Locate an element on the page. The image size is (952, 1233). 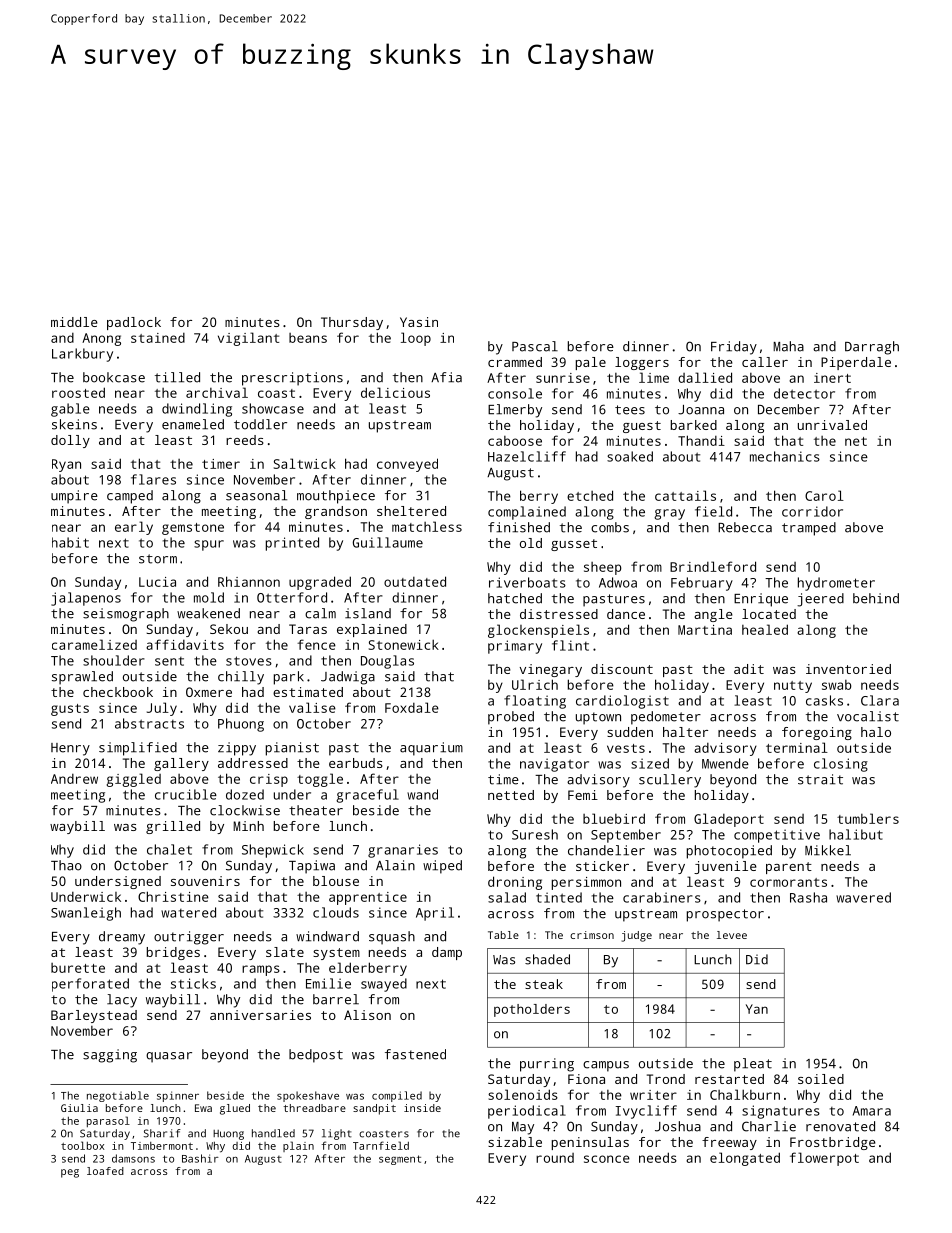
Femi is located at coordinates (583, 795).
